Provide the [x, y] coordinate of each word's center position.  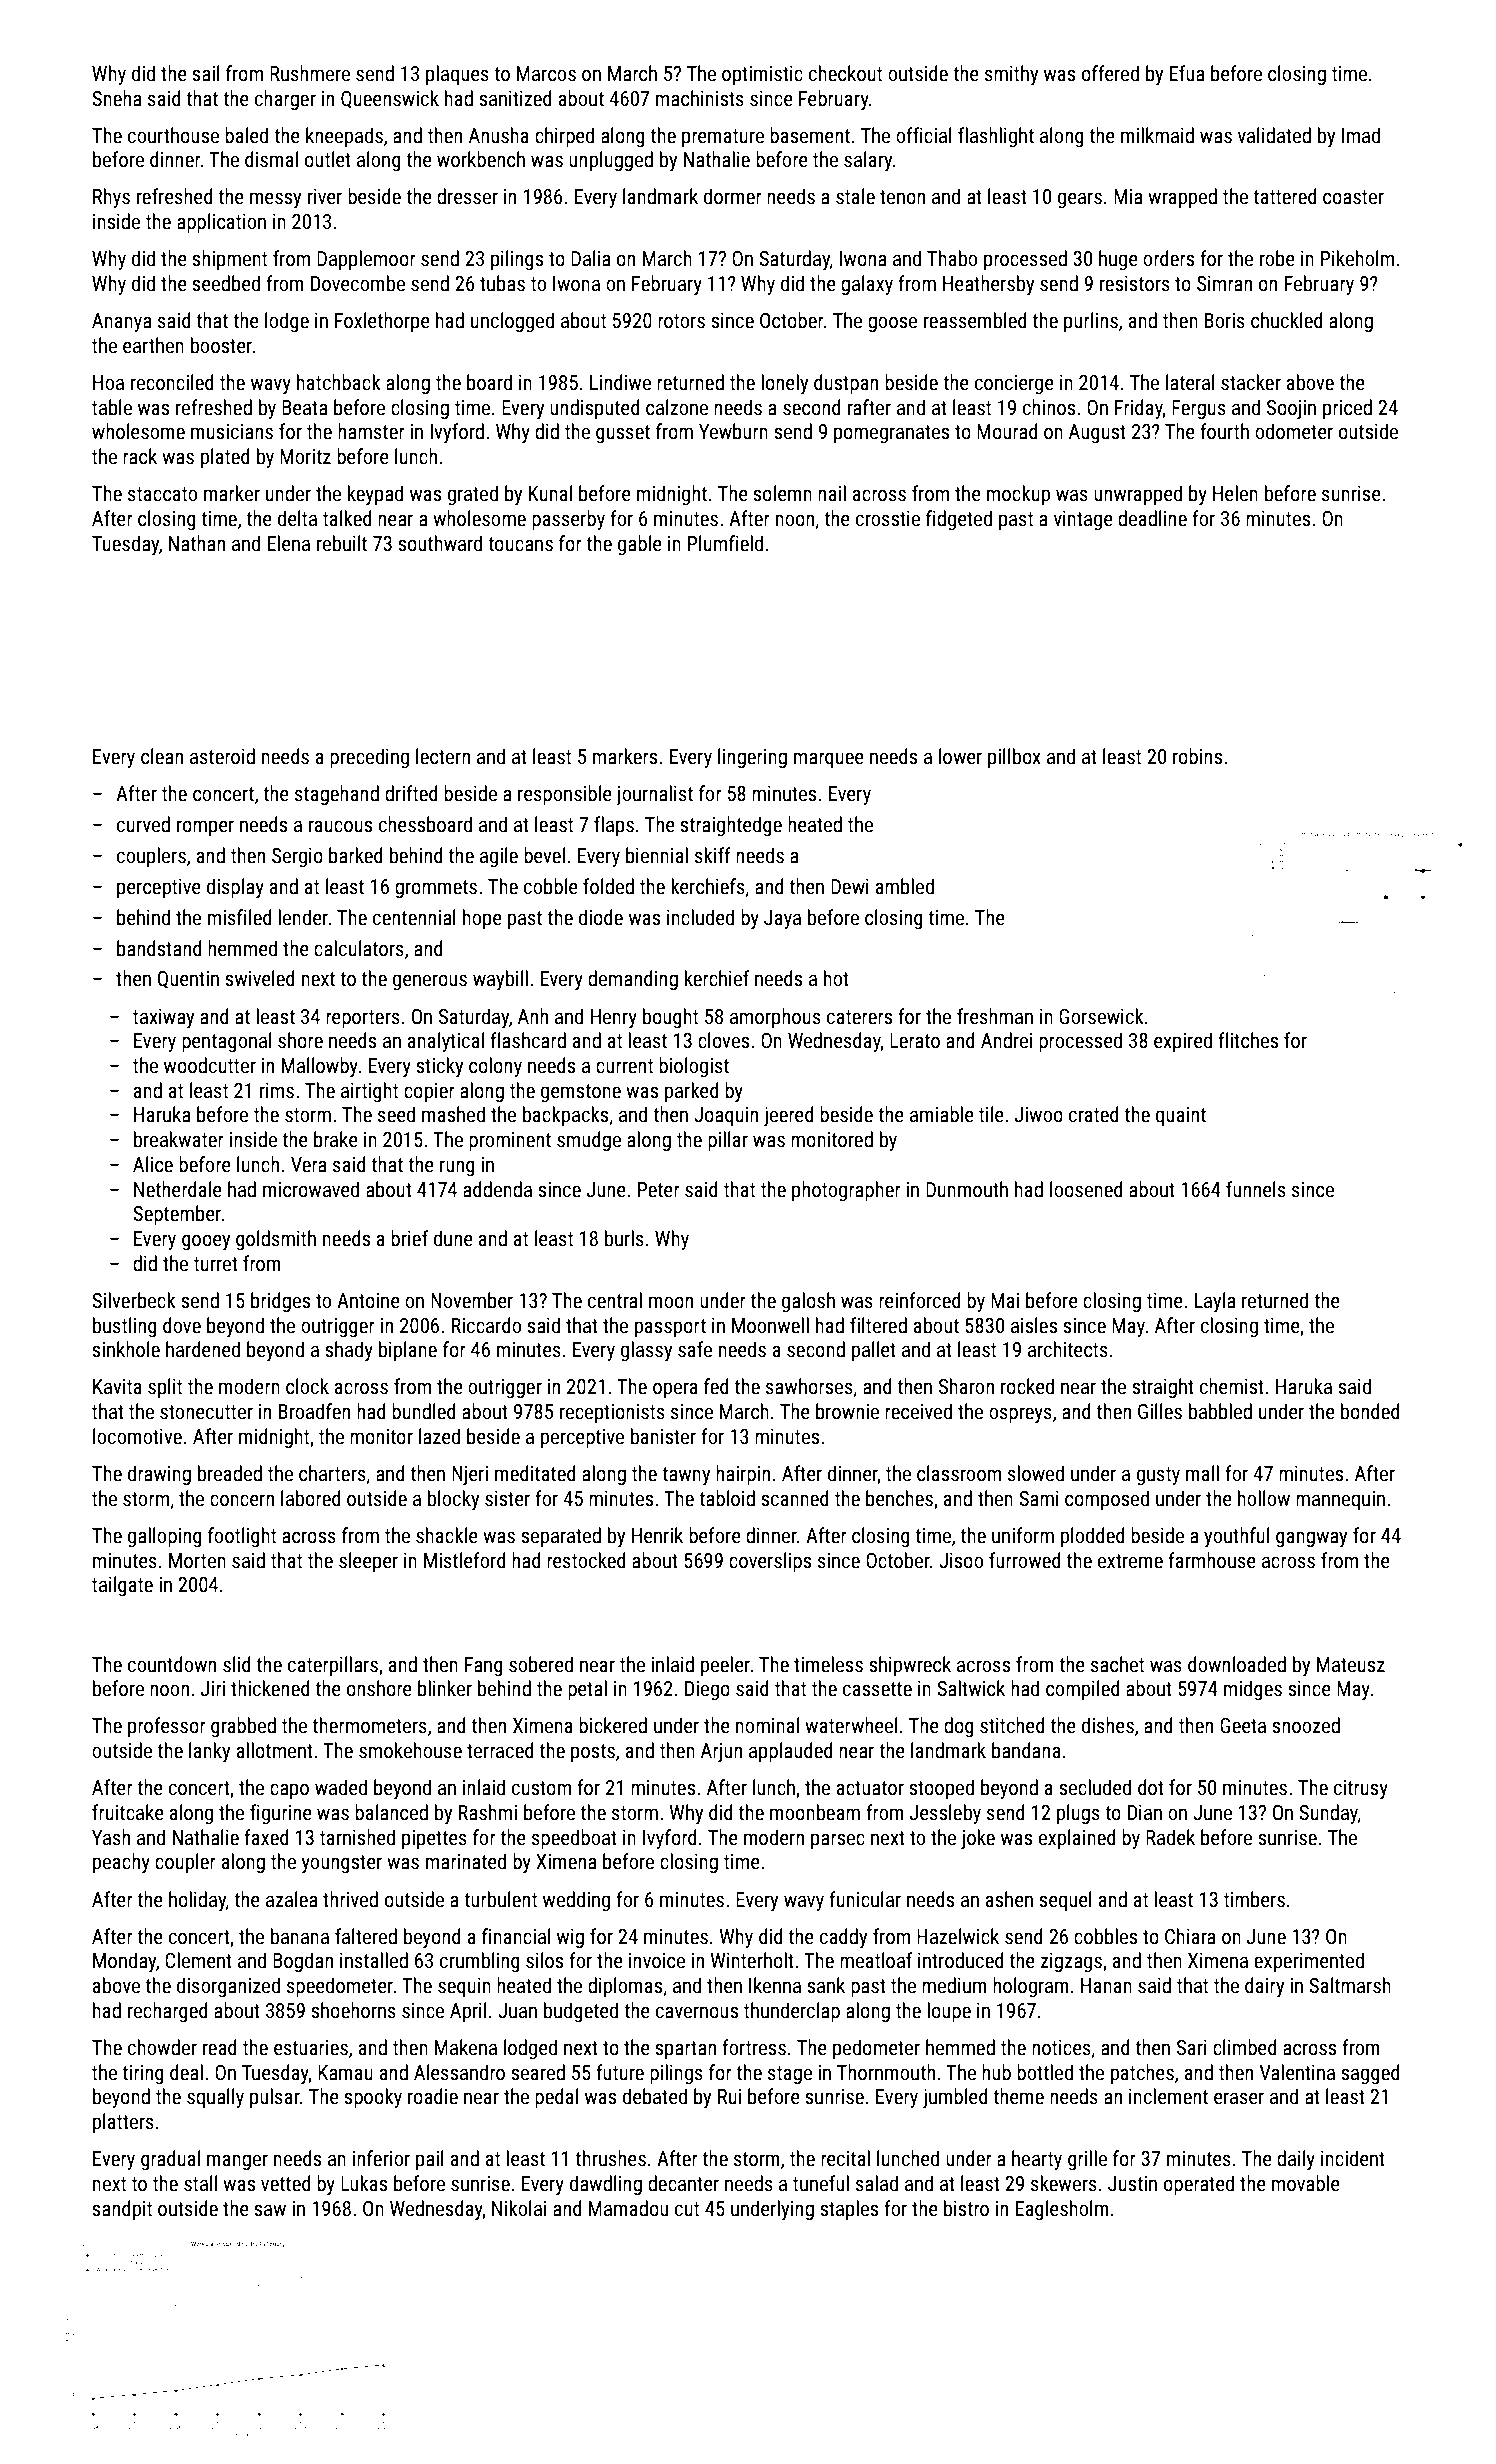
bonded [1370, 1411]
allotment [275, 1750]
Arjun [721, 1752]
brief [409, 1238]
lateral [1190, 382]
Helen [1235, 493]
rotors [681, 321]
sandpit [122, 2210]
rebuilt [342, 543]
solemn [782, 493]
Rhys [111, 198]
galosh [808, 1302]
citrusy [1361, 1789]
